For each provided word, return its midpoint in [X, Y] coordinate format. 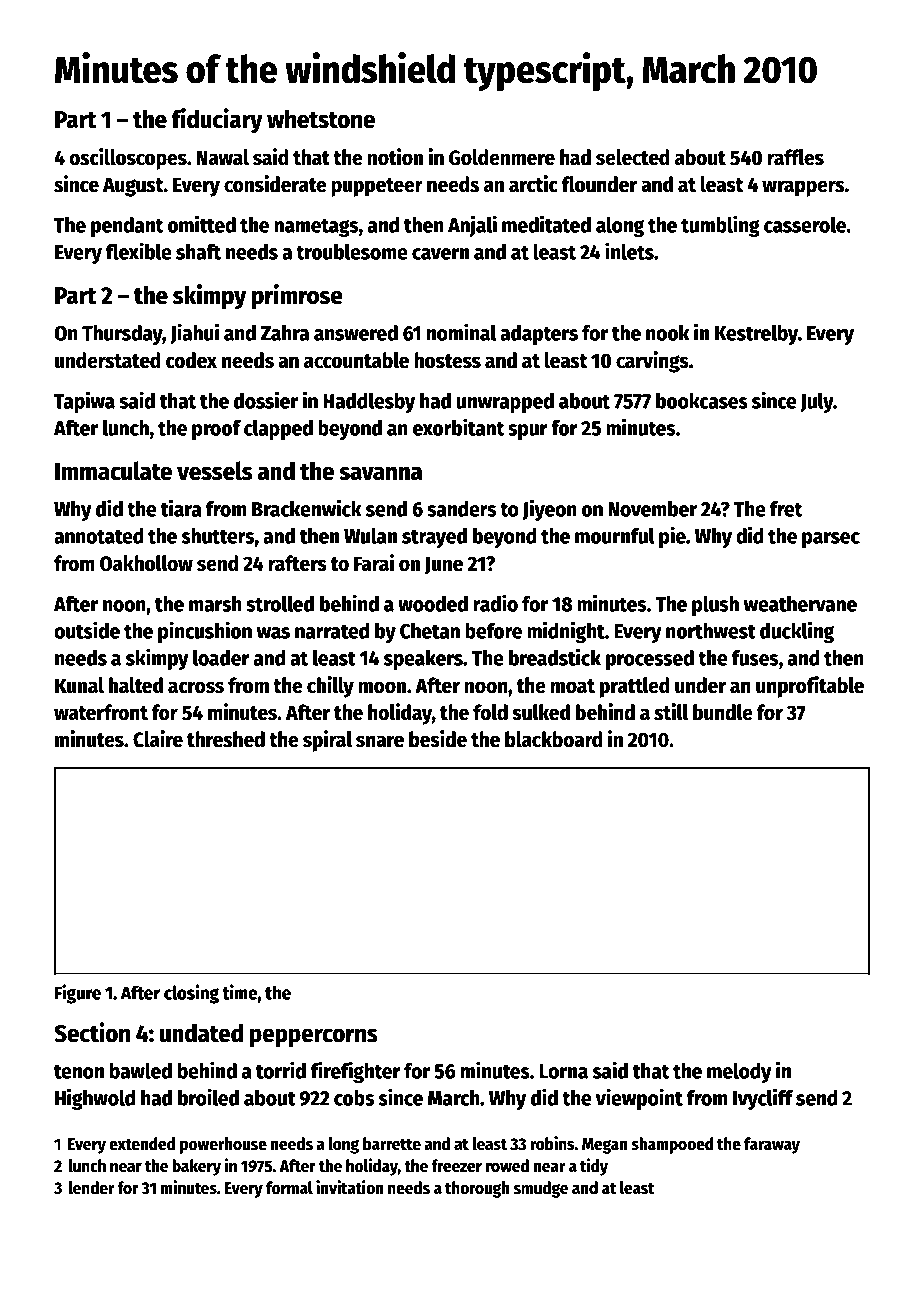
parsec [831, 540]
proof [216, 430]
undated [201, 1033]
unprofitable [810, 687]
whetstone [321, 119]
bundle [723, 712]
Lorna [563, 1071]
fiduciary [217, 121]
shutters [218, 536]
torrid [281, 1070]
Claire [158, 739]
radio [495, 603]
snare [380, 741]
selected [633, 157]
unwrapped [505, 403]
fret [786, 509]
